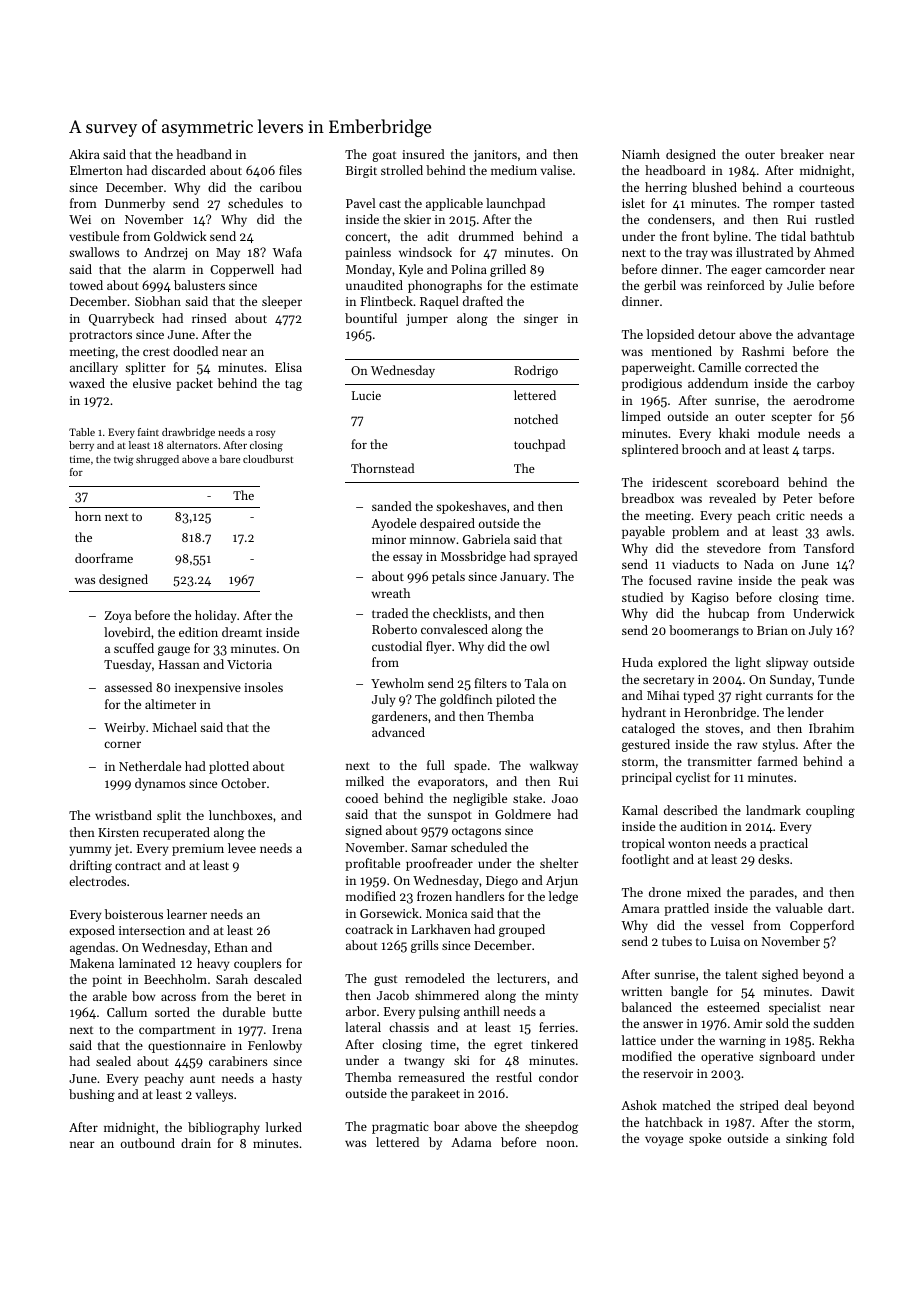 The width and height of the page is (924, 1308). What do you see at coordinates (249, 664) in the page?
I see `Victoria` at bounding box center [249, 664].
